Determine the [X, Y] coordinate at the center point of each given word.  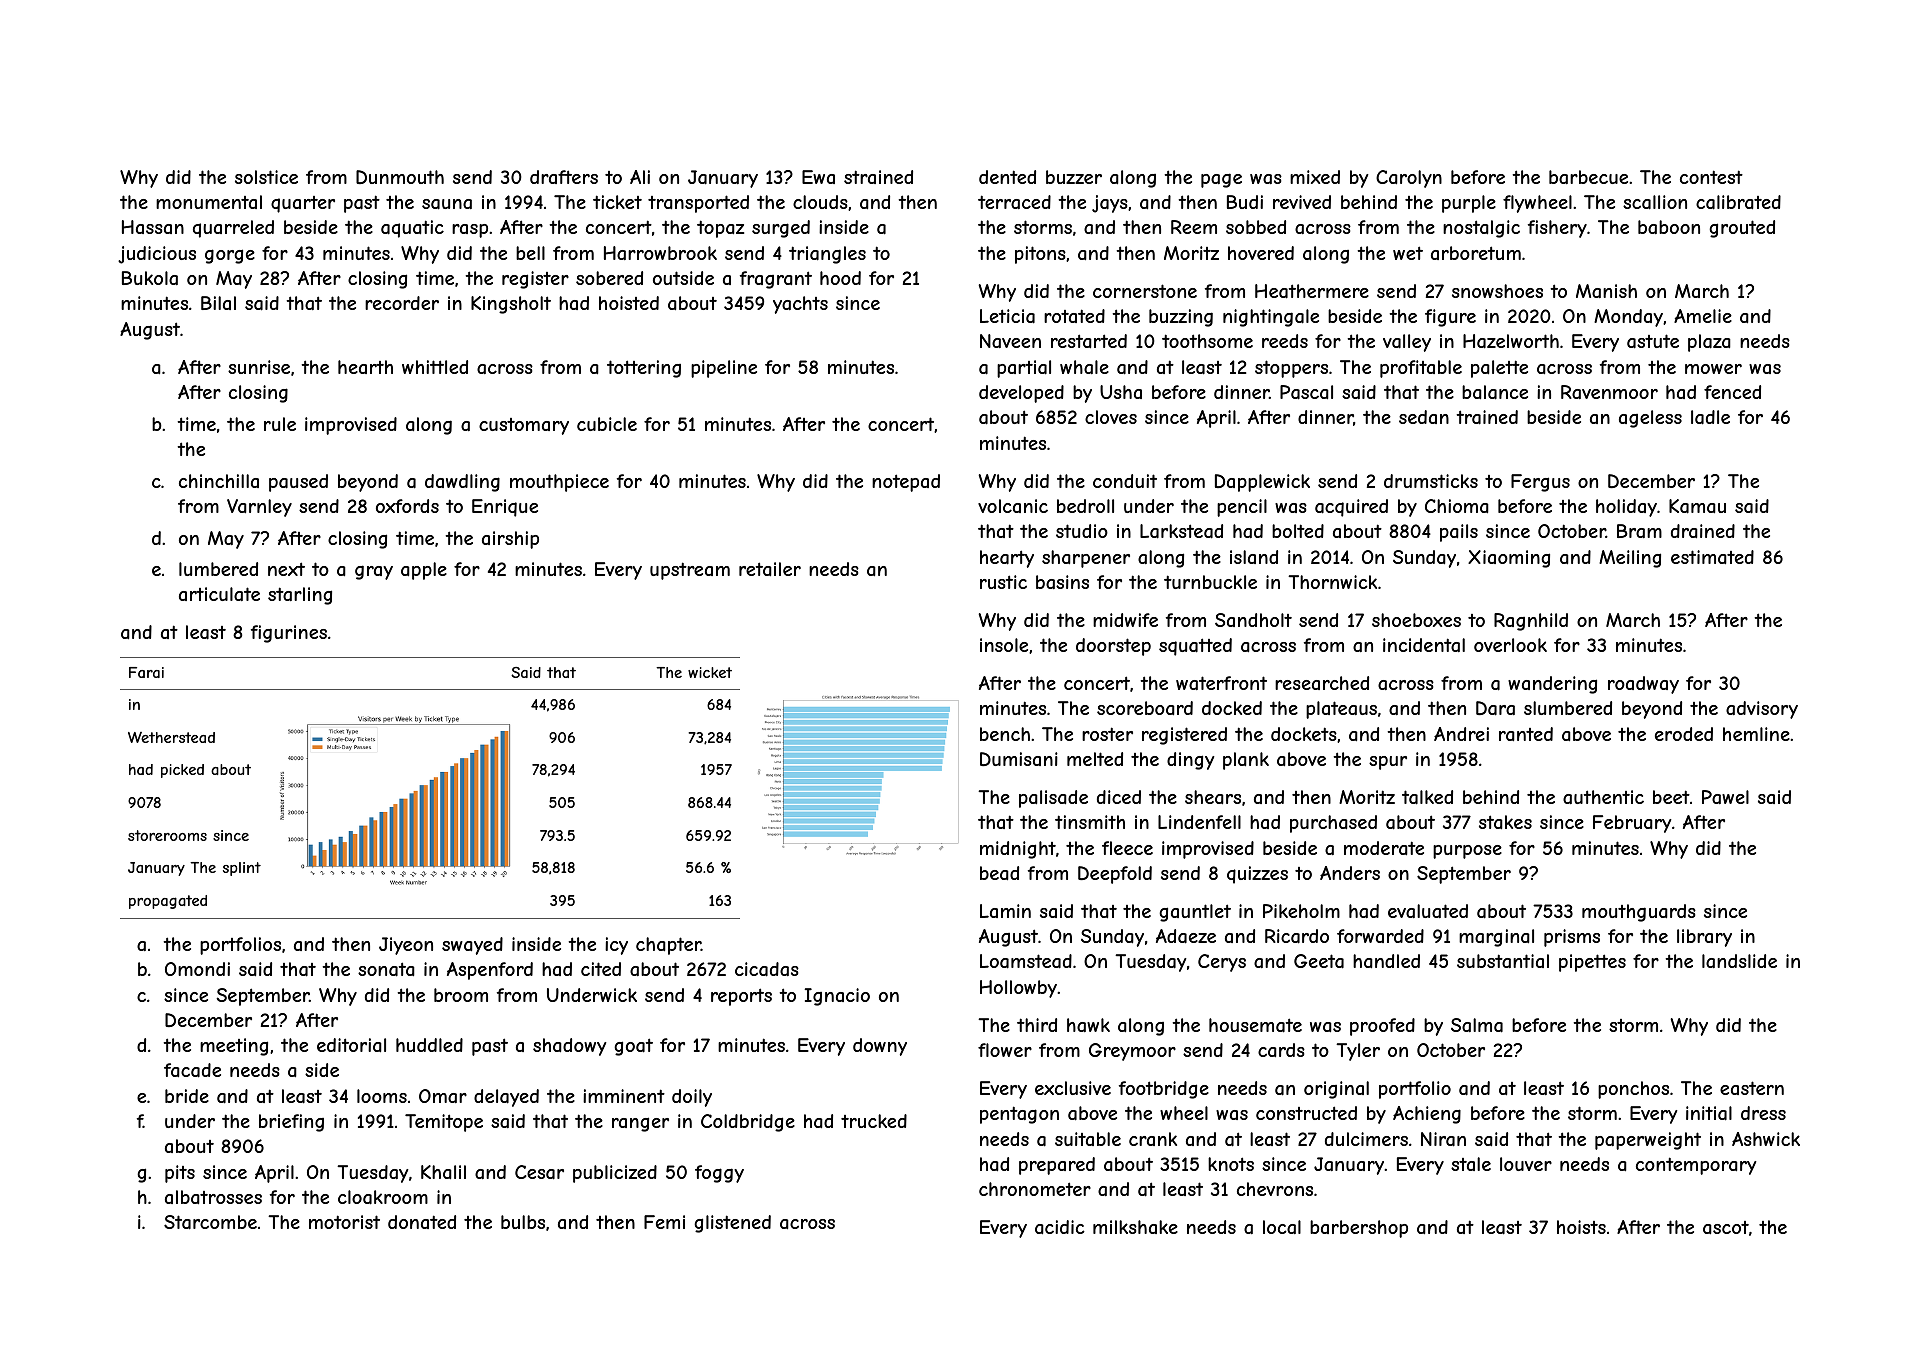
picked [182, 771]
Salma [1477, 1025]
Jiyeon [406, 946]
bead [999, 873]
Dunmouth [400, 177]
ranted [1526, 734]
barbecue [1588, 177]
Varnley [259, 508]
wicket [710, 672]
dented [1007, 177]
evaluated [1428, 911]
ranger [640, 1124]
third [1037, 1025]
